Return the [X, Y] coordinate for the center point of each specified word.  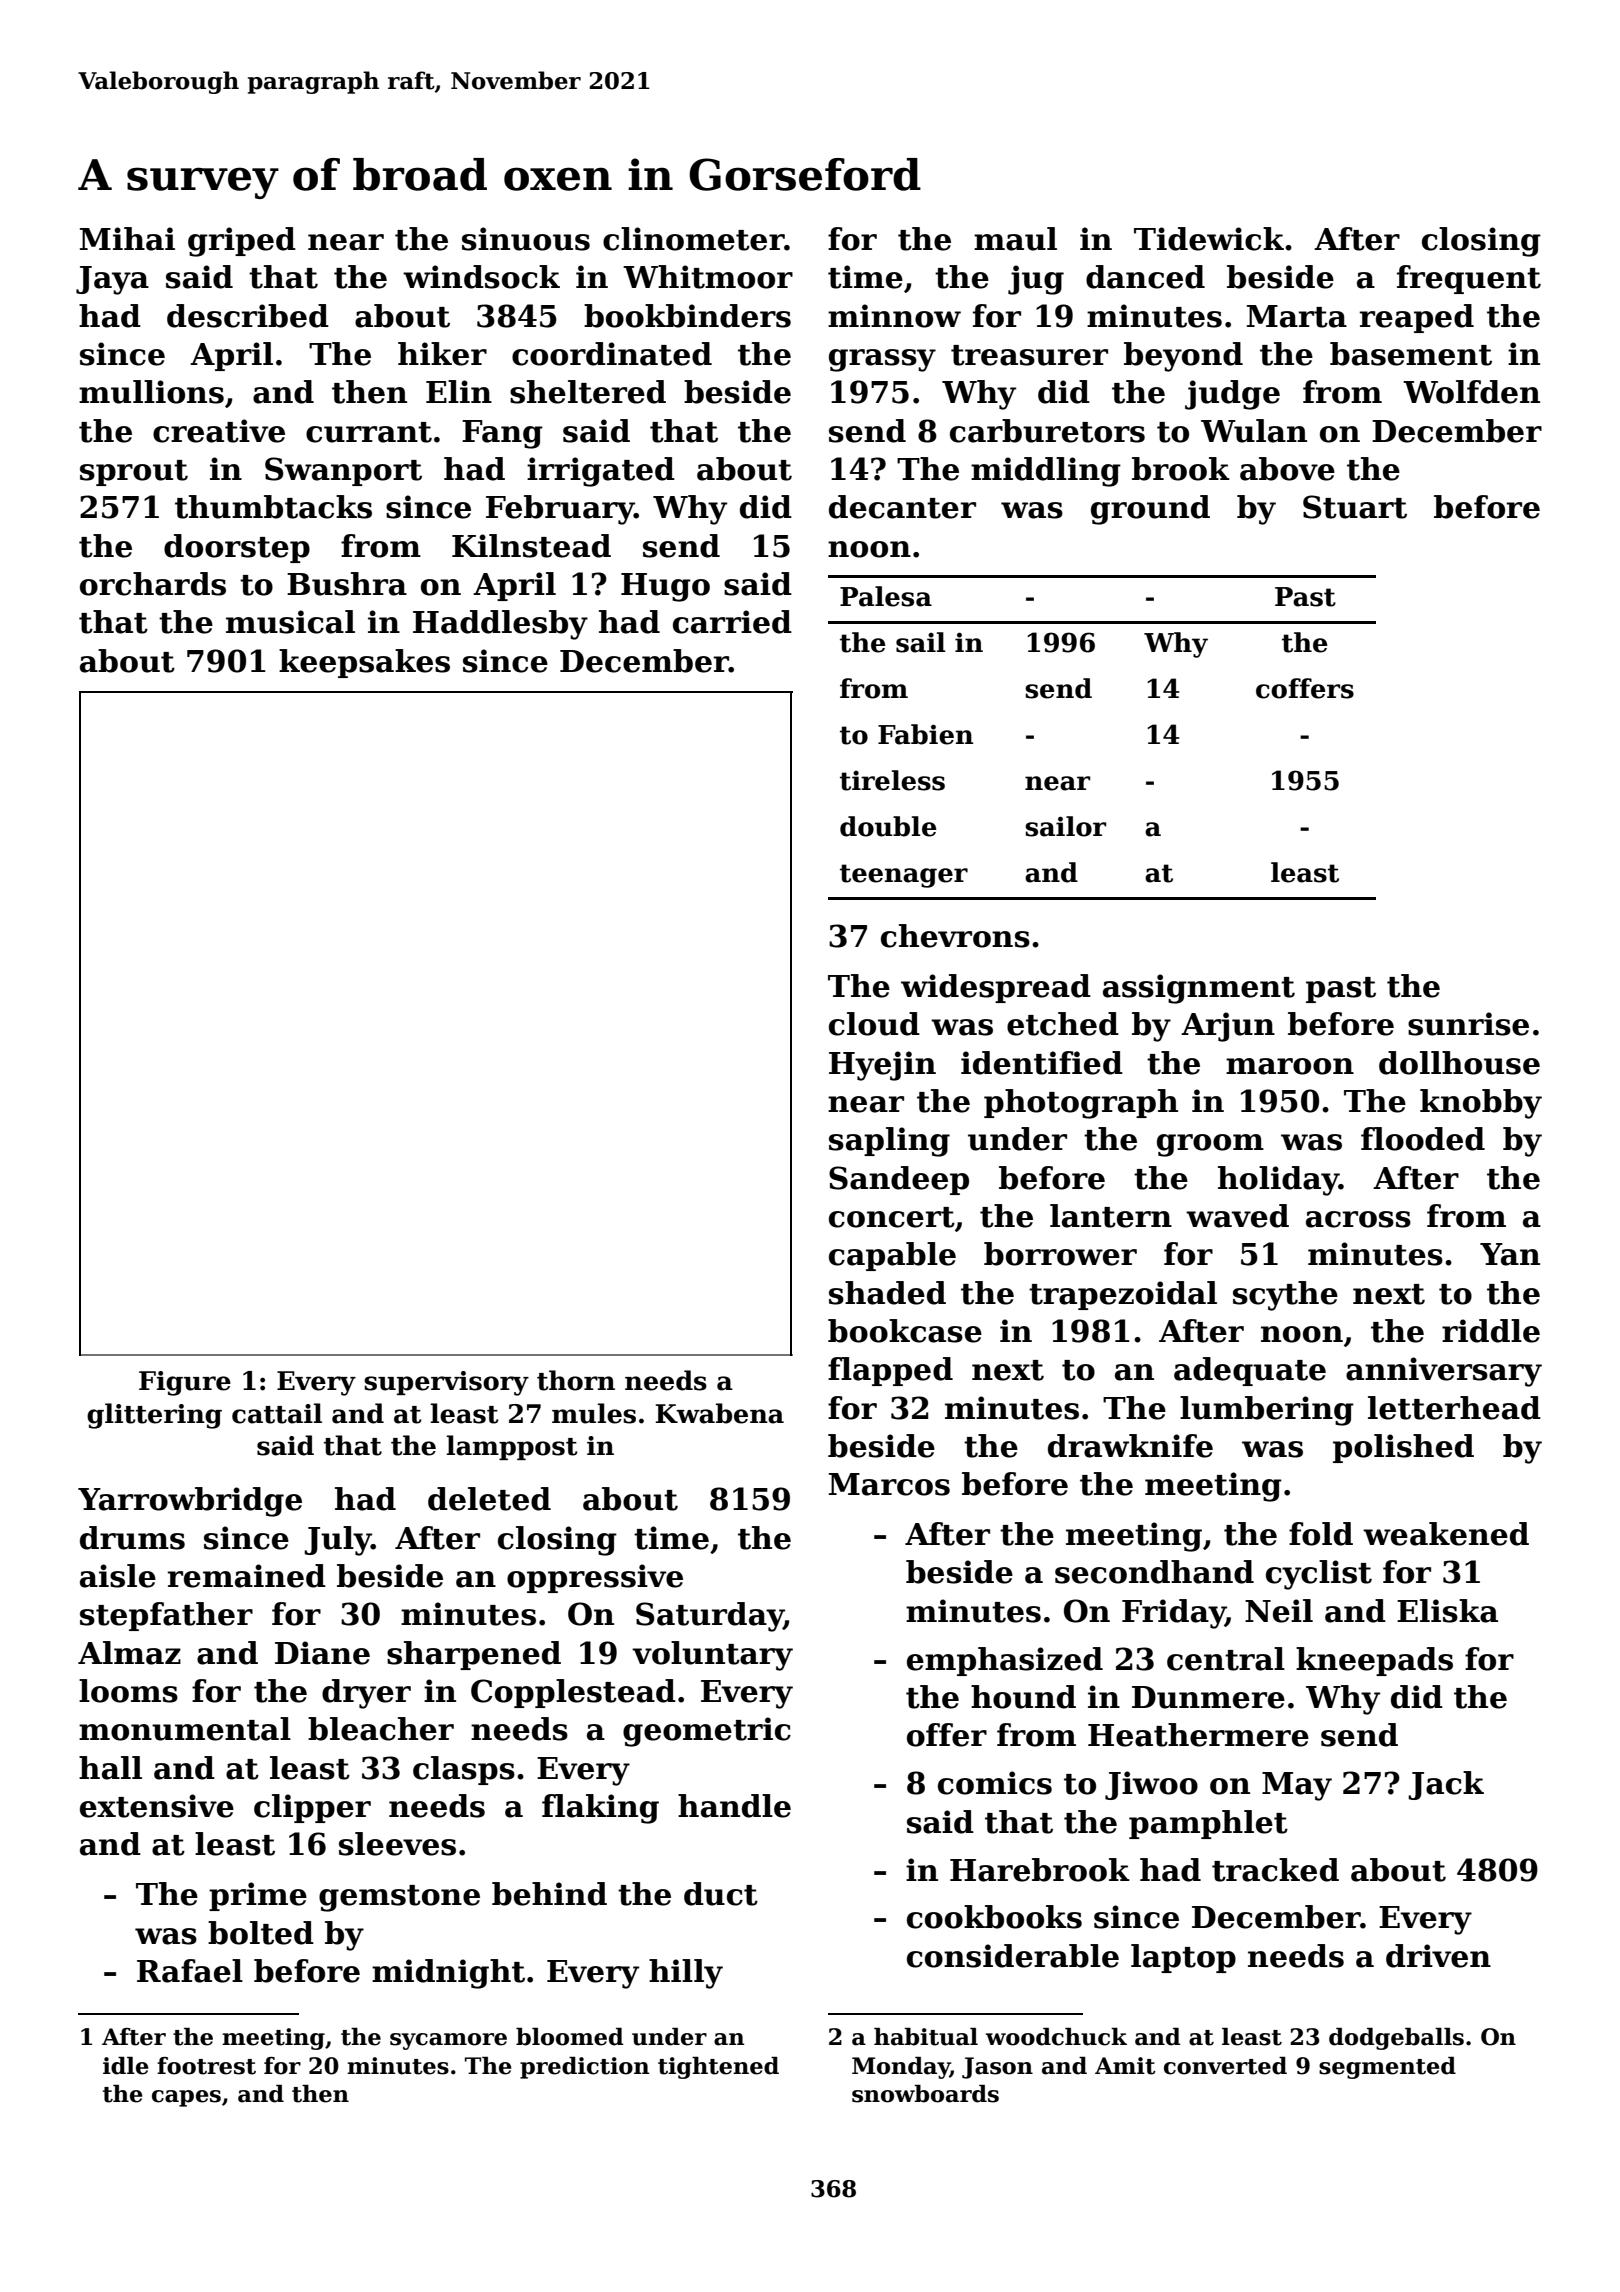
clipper [312, 1808]
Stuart [1355, 507]
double [888, 826]
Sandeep [899, 1180]
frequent [1469, 279]
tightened [718, 2068]
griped [242, 242]
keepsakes [364, 663]
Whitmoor [708, 277]
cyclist [1319, 1575]
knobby [1481, 1104]
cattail [277, 1413]
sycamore [448, 2041]
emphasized [1005, 1661]
